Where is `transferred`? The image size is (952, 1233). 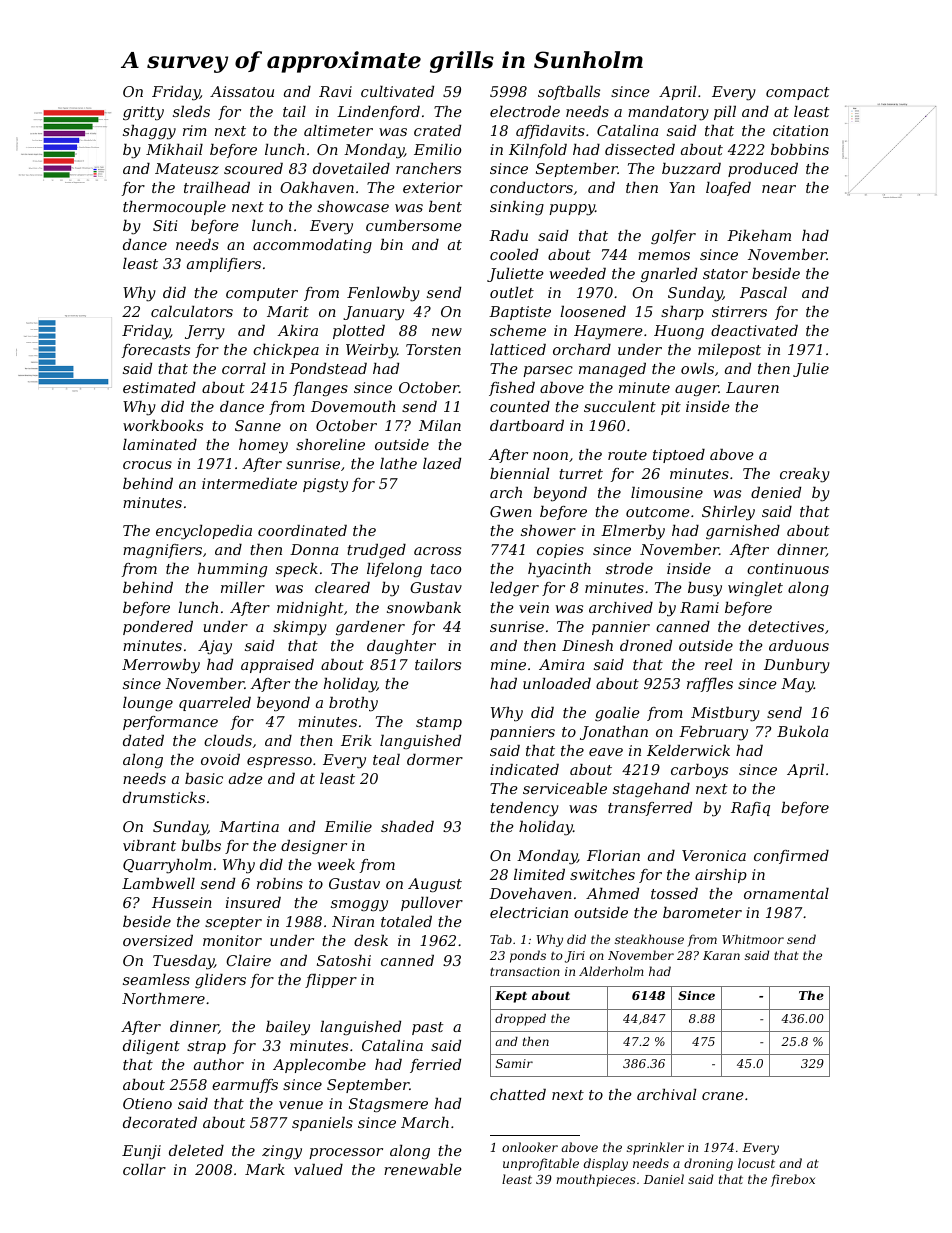
transferred is located at coordinates (650, 809).
